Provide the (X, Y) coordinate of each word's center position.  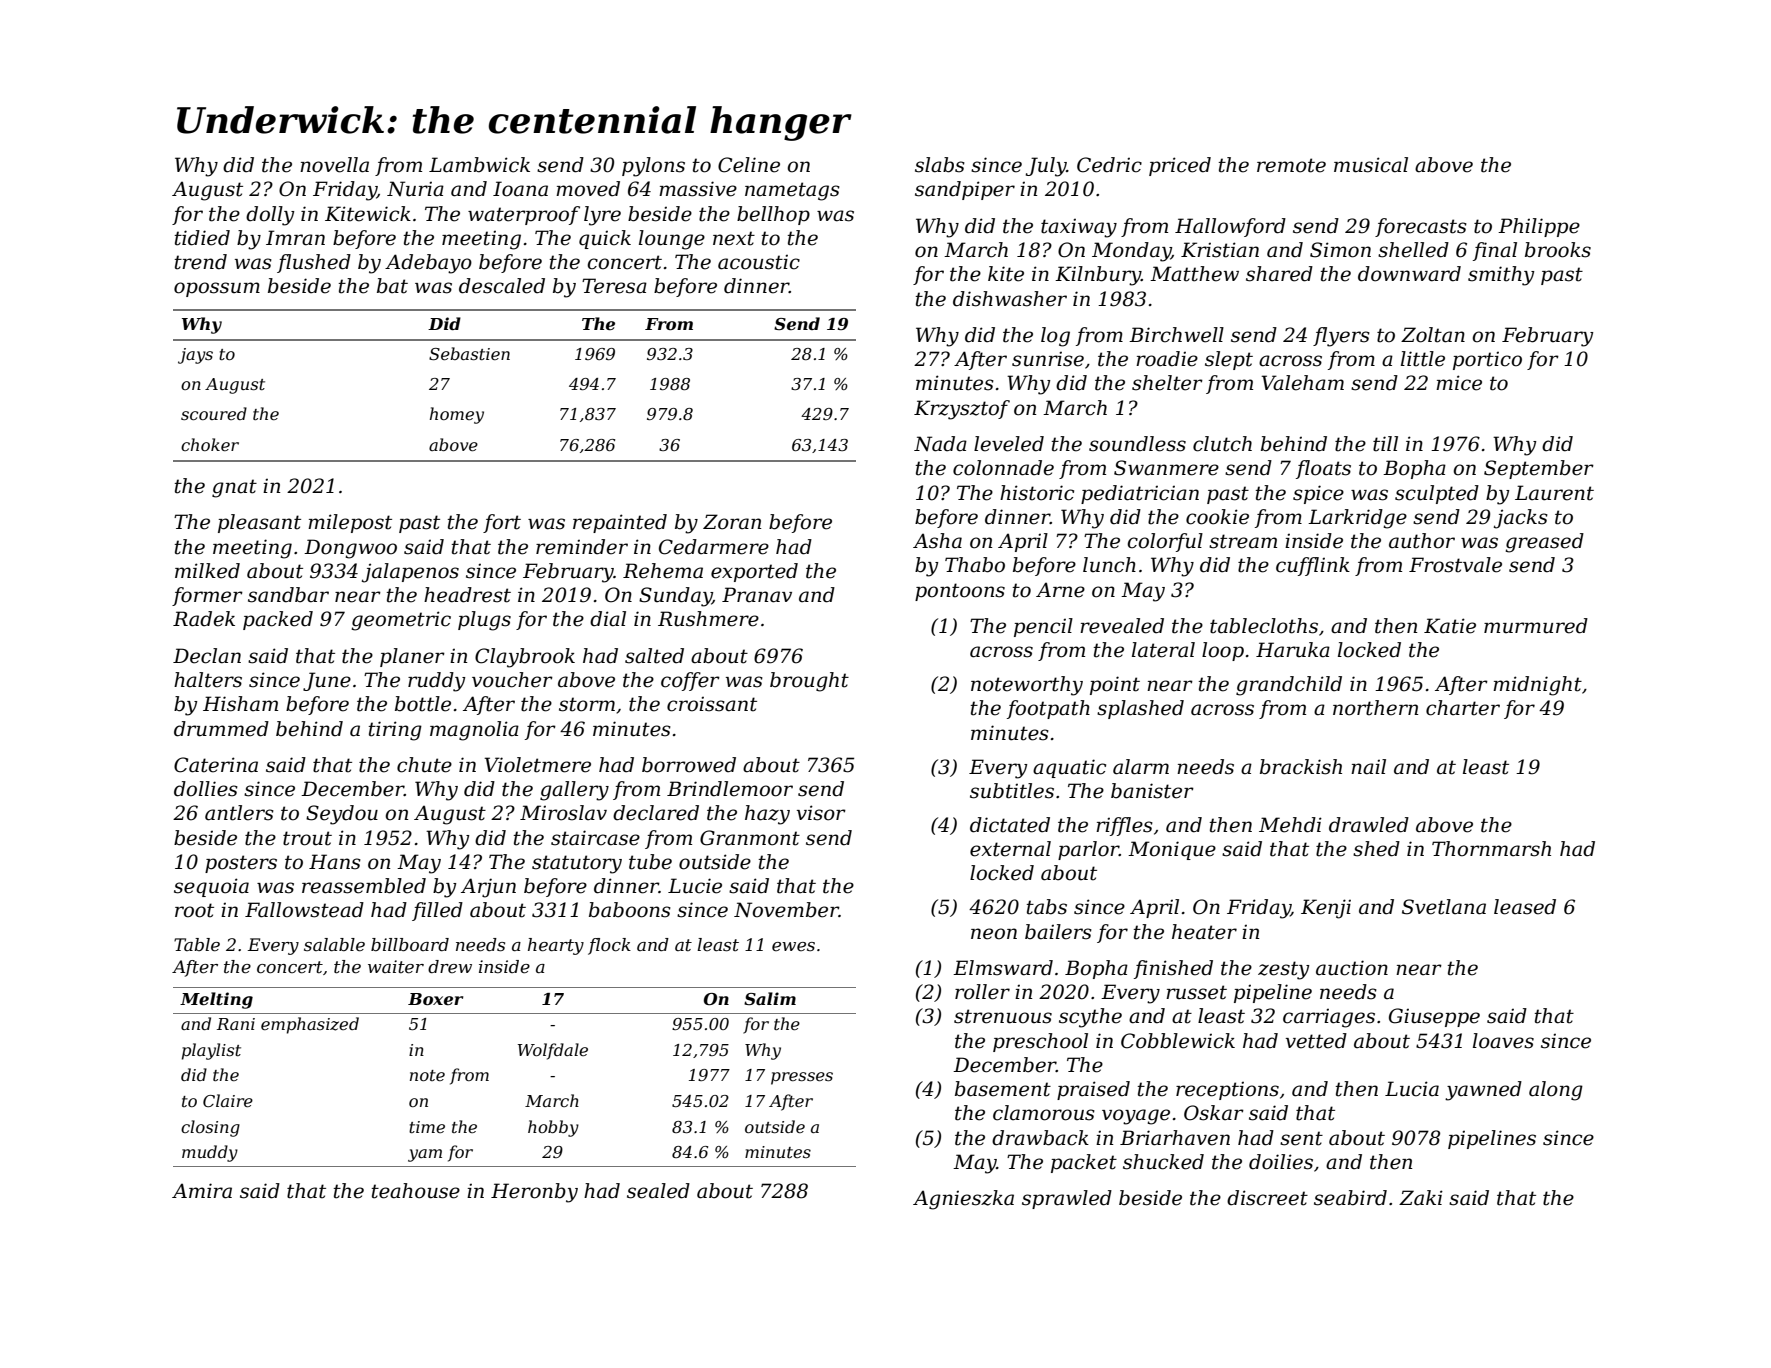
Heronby (534, 1193)
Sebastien (469, 353)
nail (1368, 767)
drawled (1369, 825)
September (1539, 469)
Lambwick (479, 165)
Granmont (750, 838)
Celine (749, 165)
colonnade (1003, 468)
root (194, 910)
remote (1291, 165)
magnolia (474, 731)
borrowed (689, 765)
